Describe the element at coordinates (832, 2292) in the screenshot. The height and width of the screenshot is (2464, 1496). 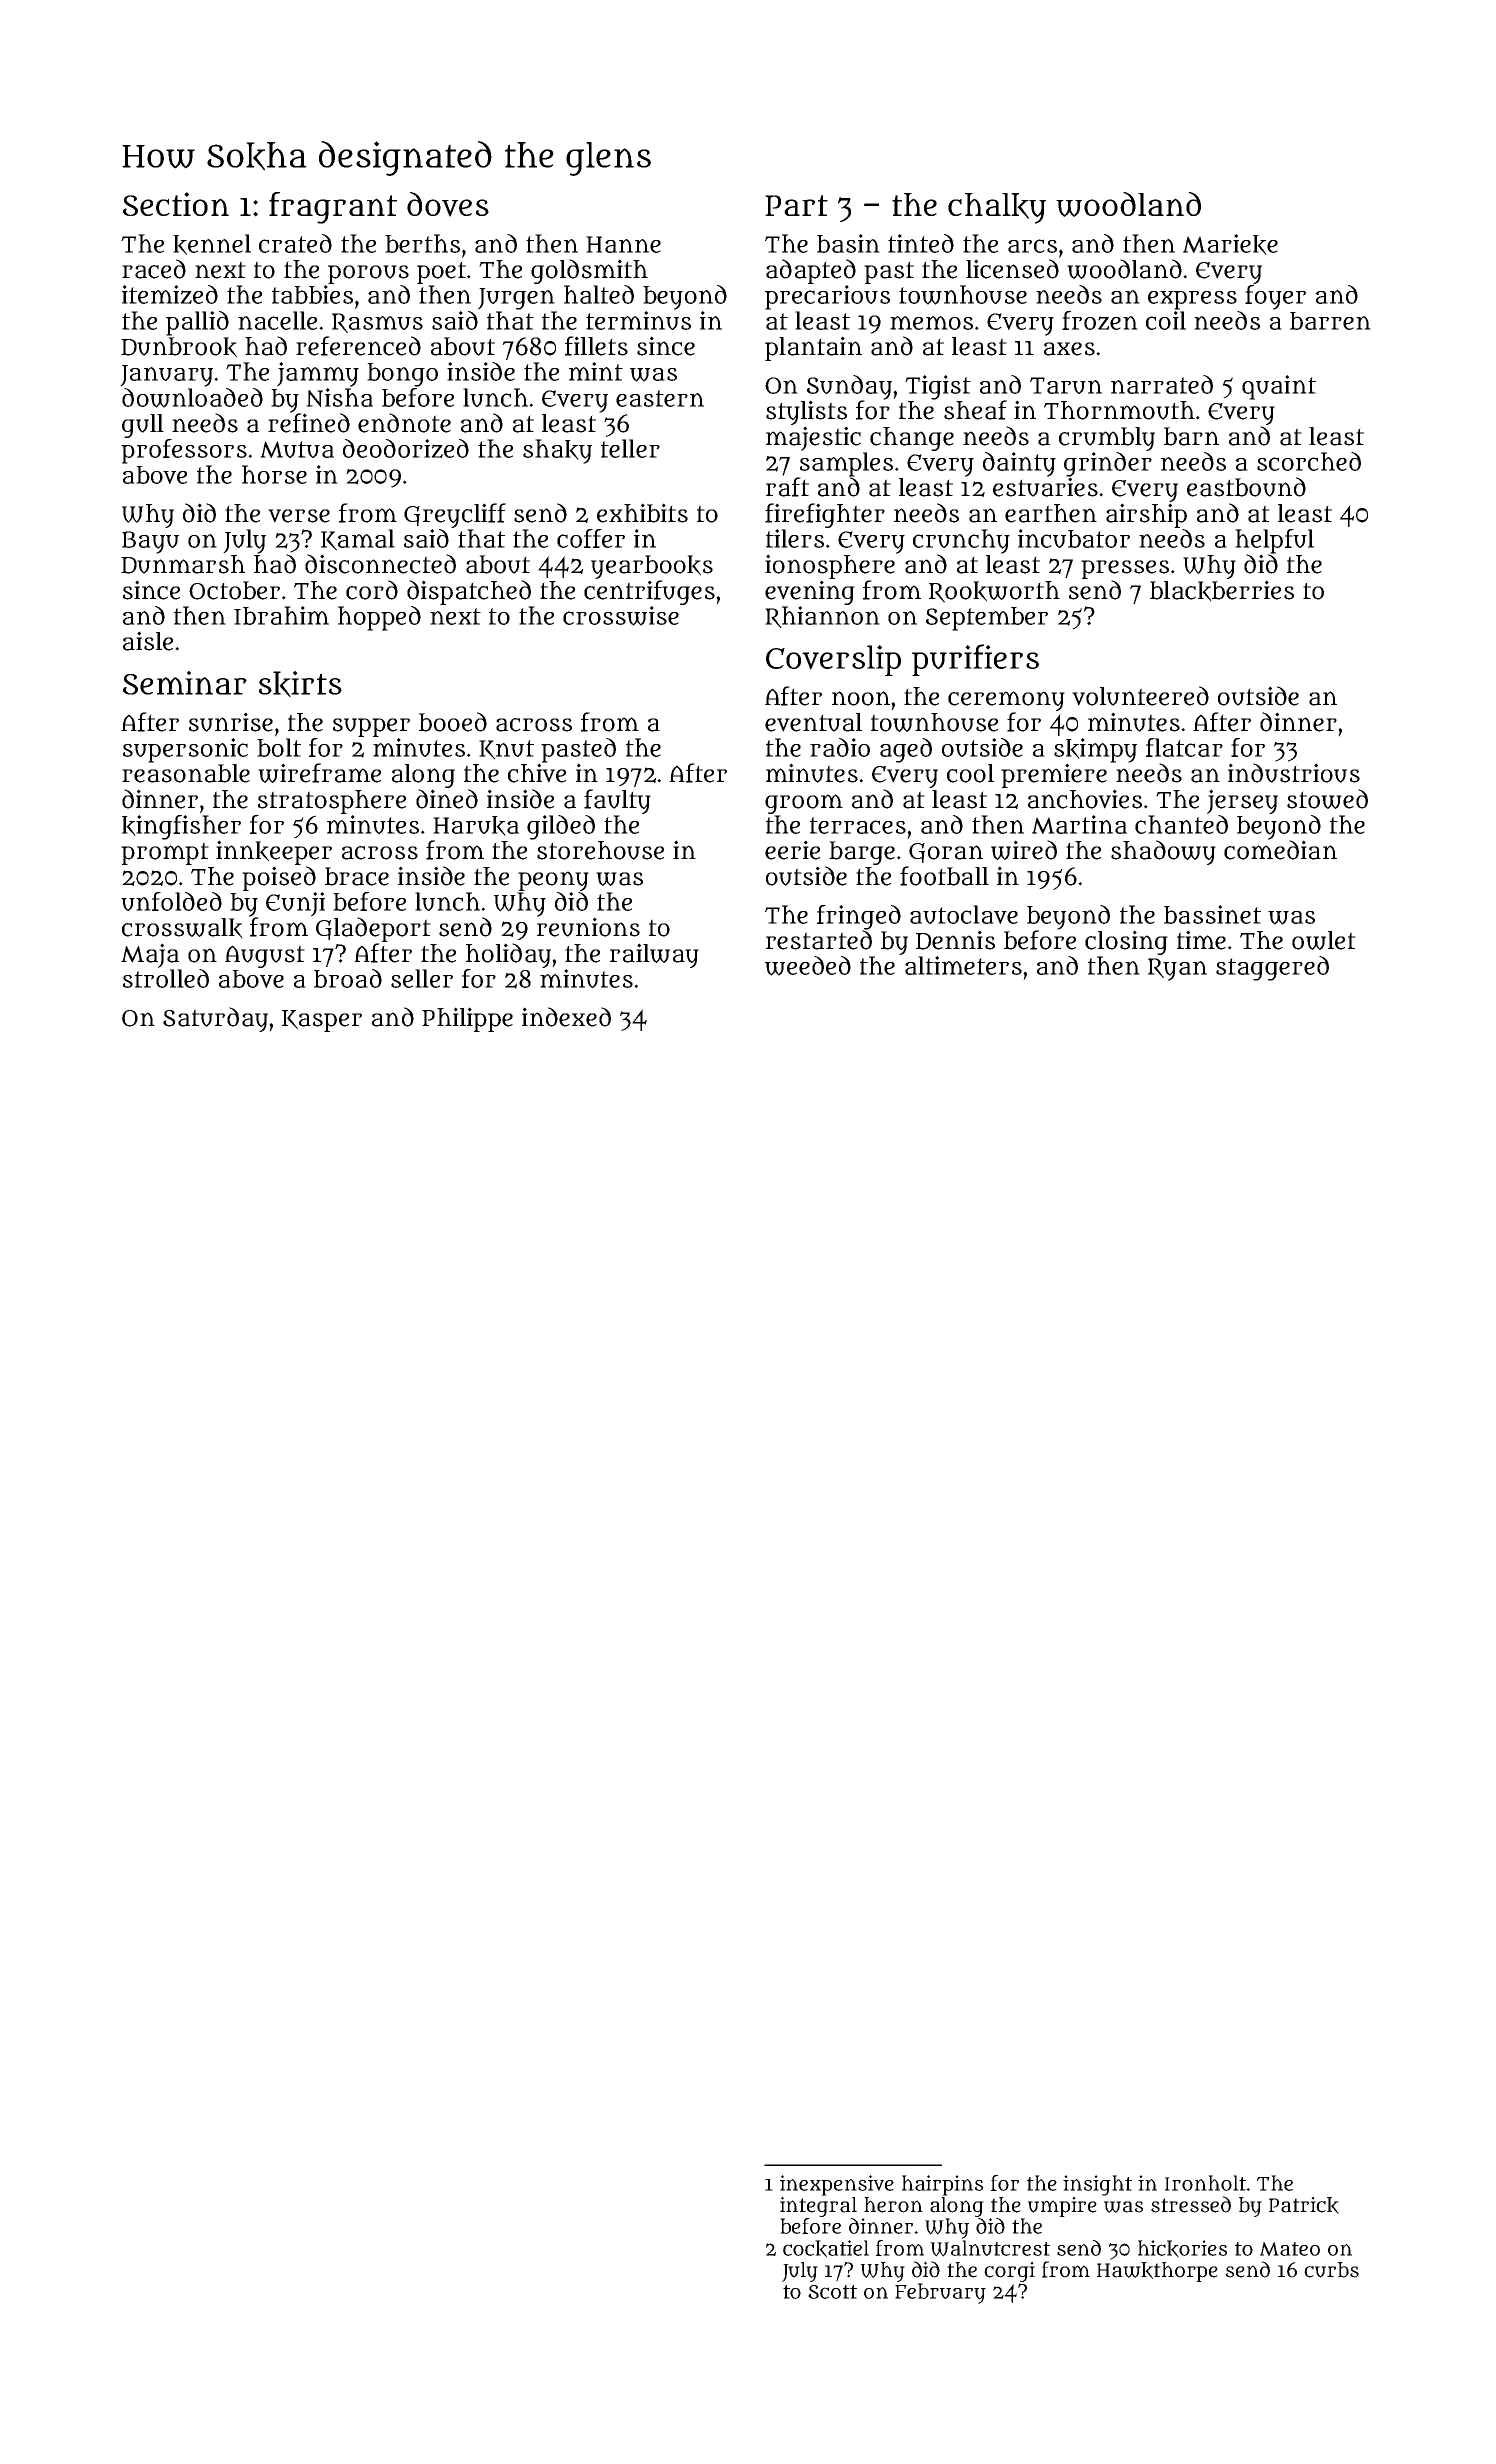
I see `Scott` at that location.
